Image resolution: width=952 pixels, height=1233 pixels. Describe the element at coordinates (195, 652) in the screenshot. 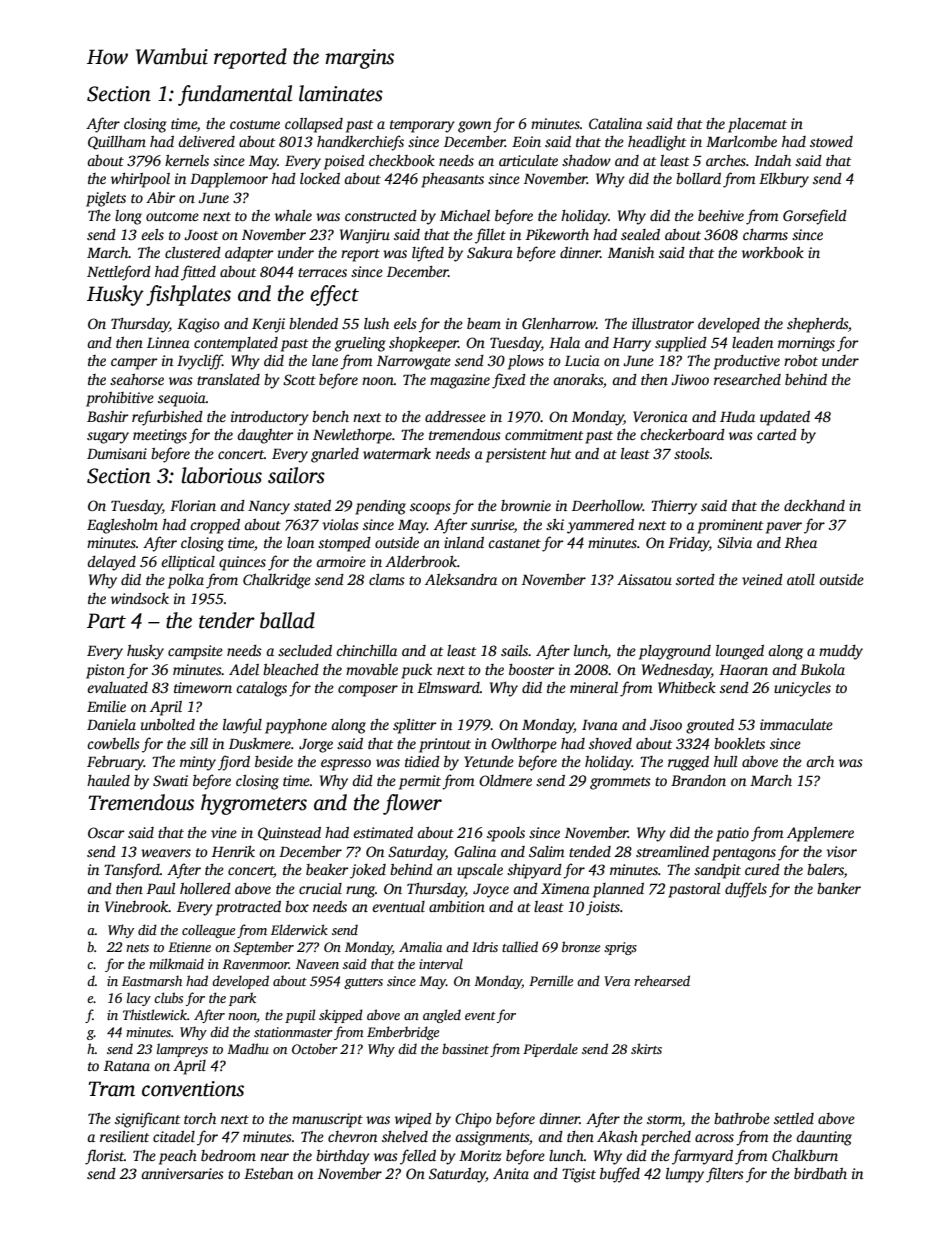

I see `campsite` at that location.
